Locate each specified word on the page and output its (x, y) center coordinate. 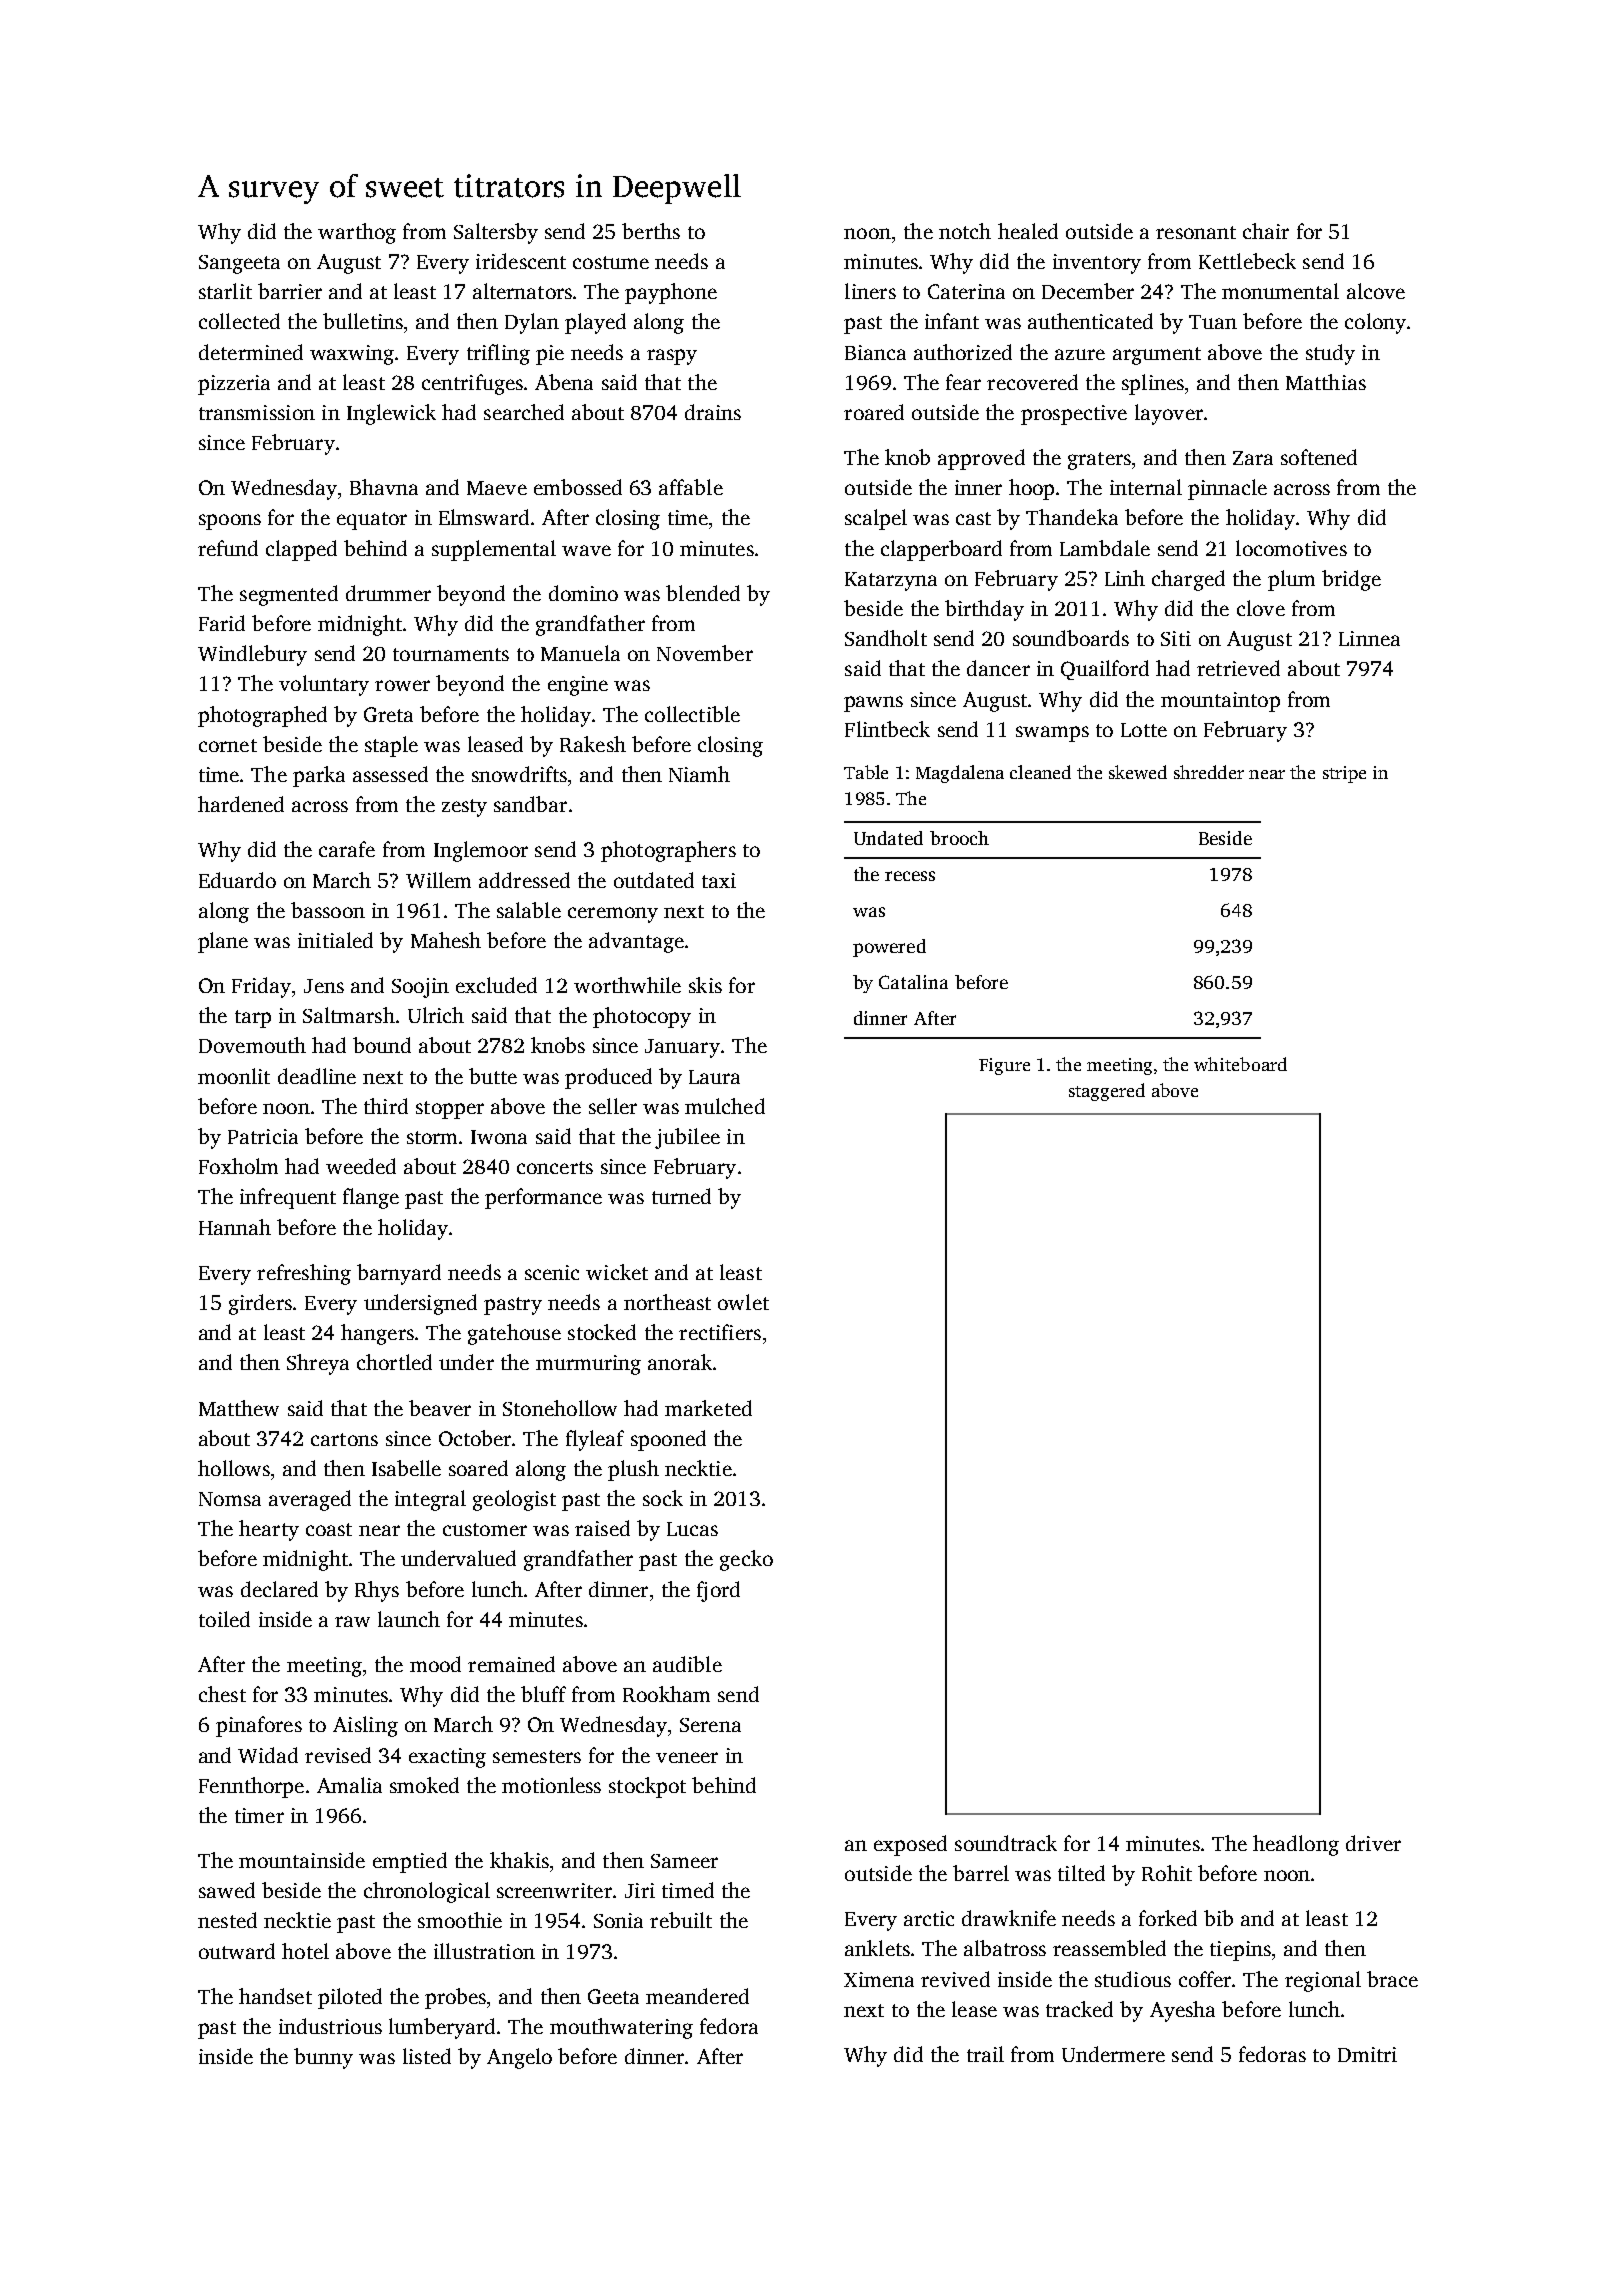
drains (713, 412)
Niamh (699, 774)
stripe (1344, 774)
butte (493, 1076)
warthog (357, 233)
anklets (877, 1948)
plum (1291, 580)
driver (1373, 1843)
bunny (323, 2058)
